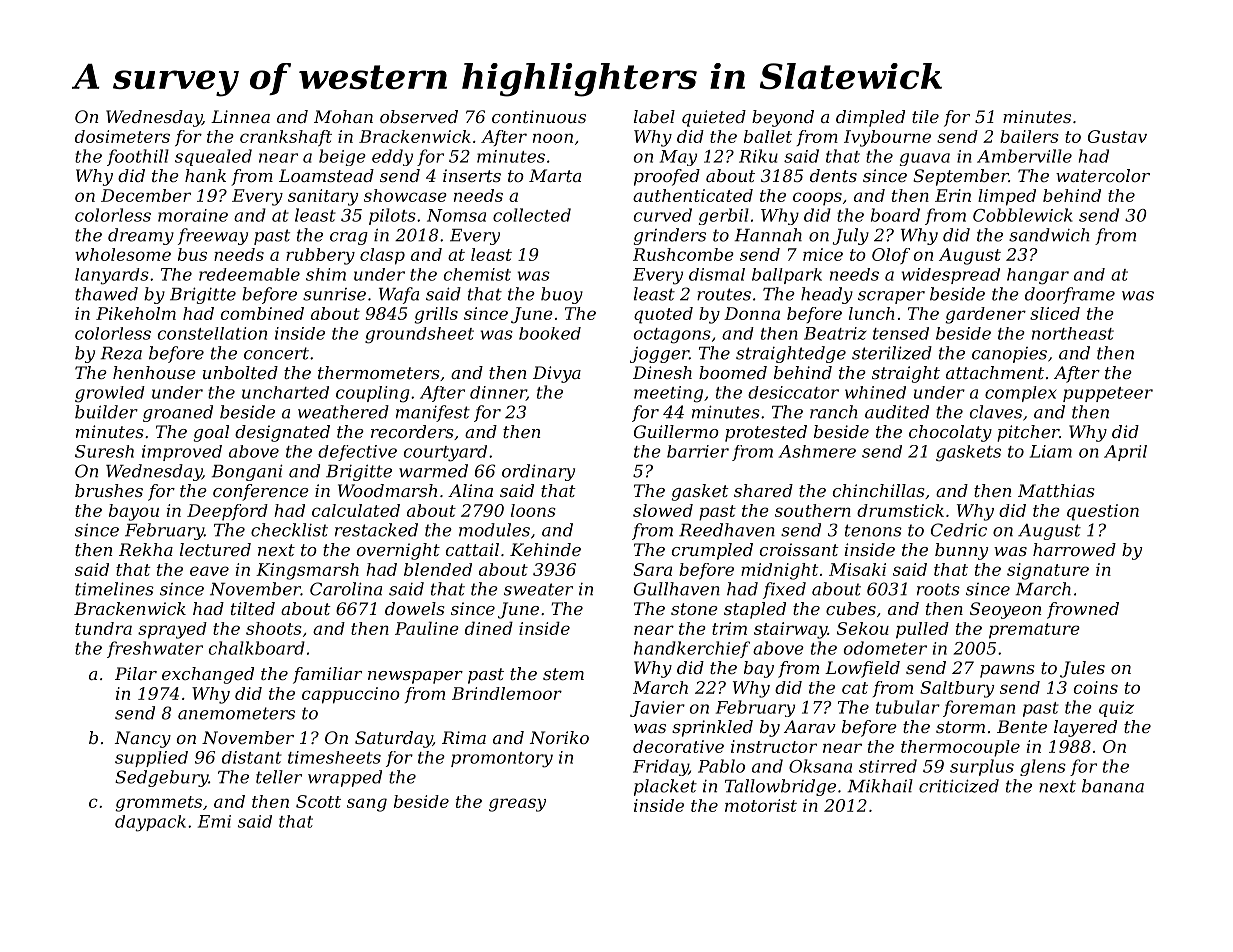  Describe the element at coordinates (1117, 136) in the image. I see `Gustav` at that location.
